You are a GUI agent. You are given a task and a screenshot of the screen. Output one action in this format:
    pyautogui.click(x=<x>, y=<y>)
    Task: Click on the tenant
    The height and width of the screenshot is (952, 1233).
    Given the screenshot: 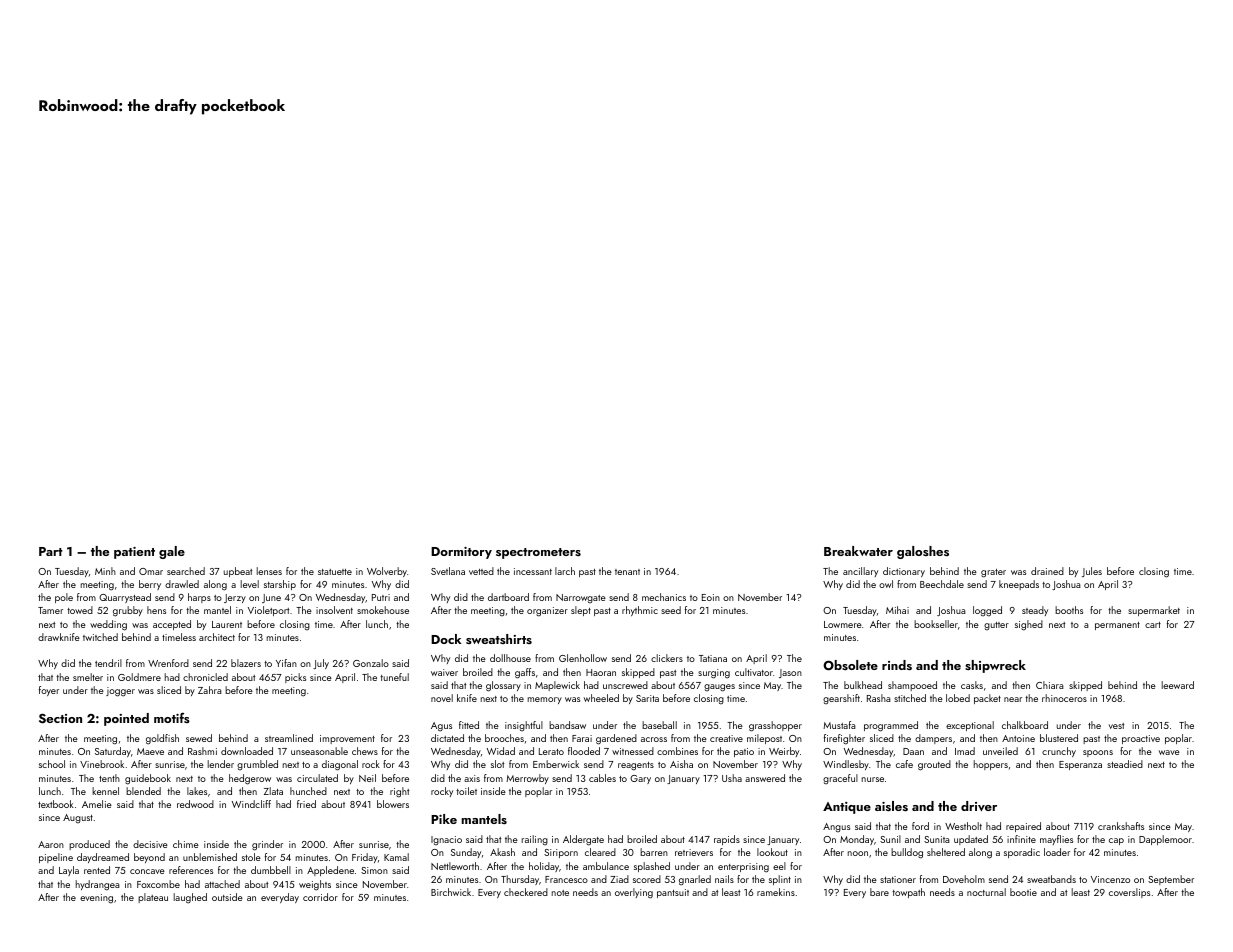 What is the action you would take?
    pyautogui.click(x=627, y=572)
